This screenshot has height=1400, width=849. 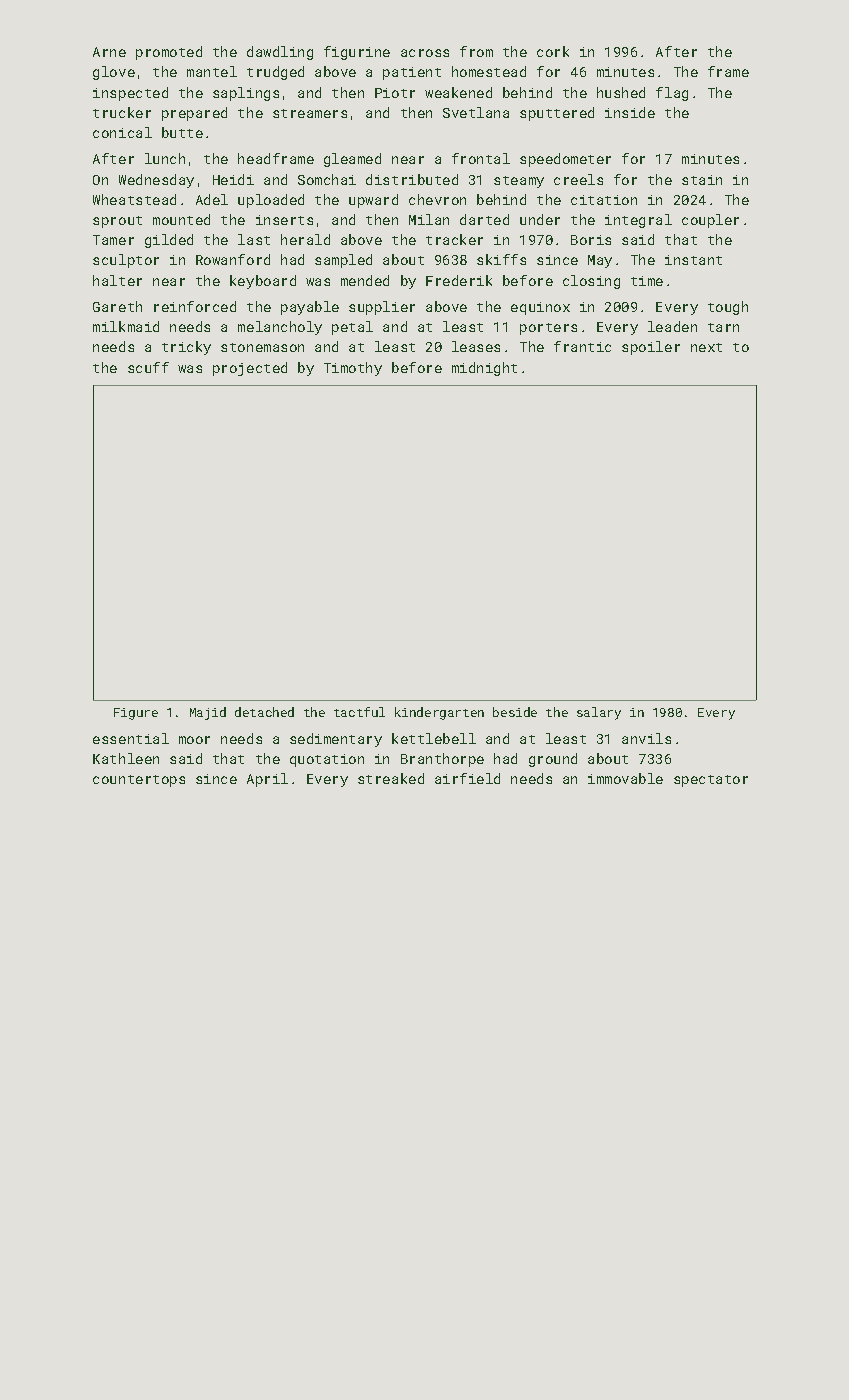 What do you see at coordinates (553, 51) in the screenshot?
I see `cork` at bounding box center [553, 51].
